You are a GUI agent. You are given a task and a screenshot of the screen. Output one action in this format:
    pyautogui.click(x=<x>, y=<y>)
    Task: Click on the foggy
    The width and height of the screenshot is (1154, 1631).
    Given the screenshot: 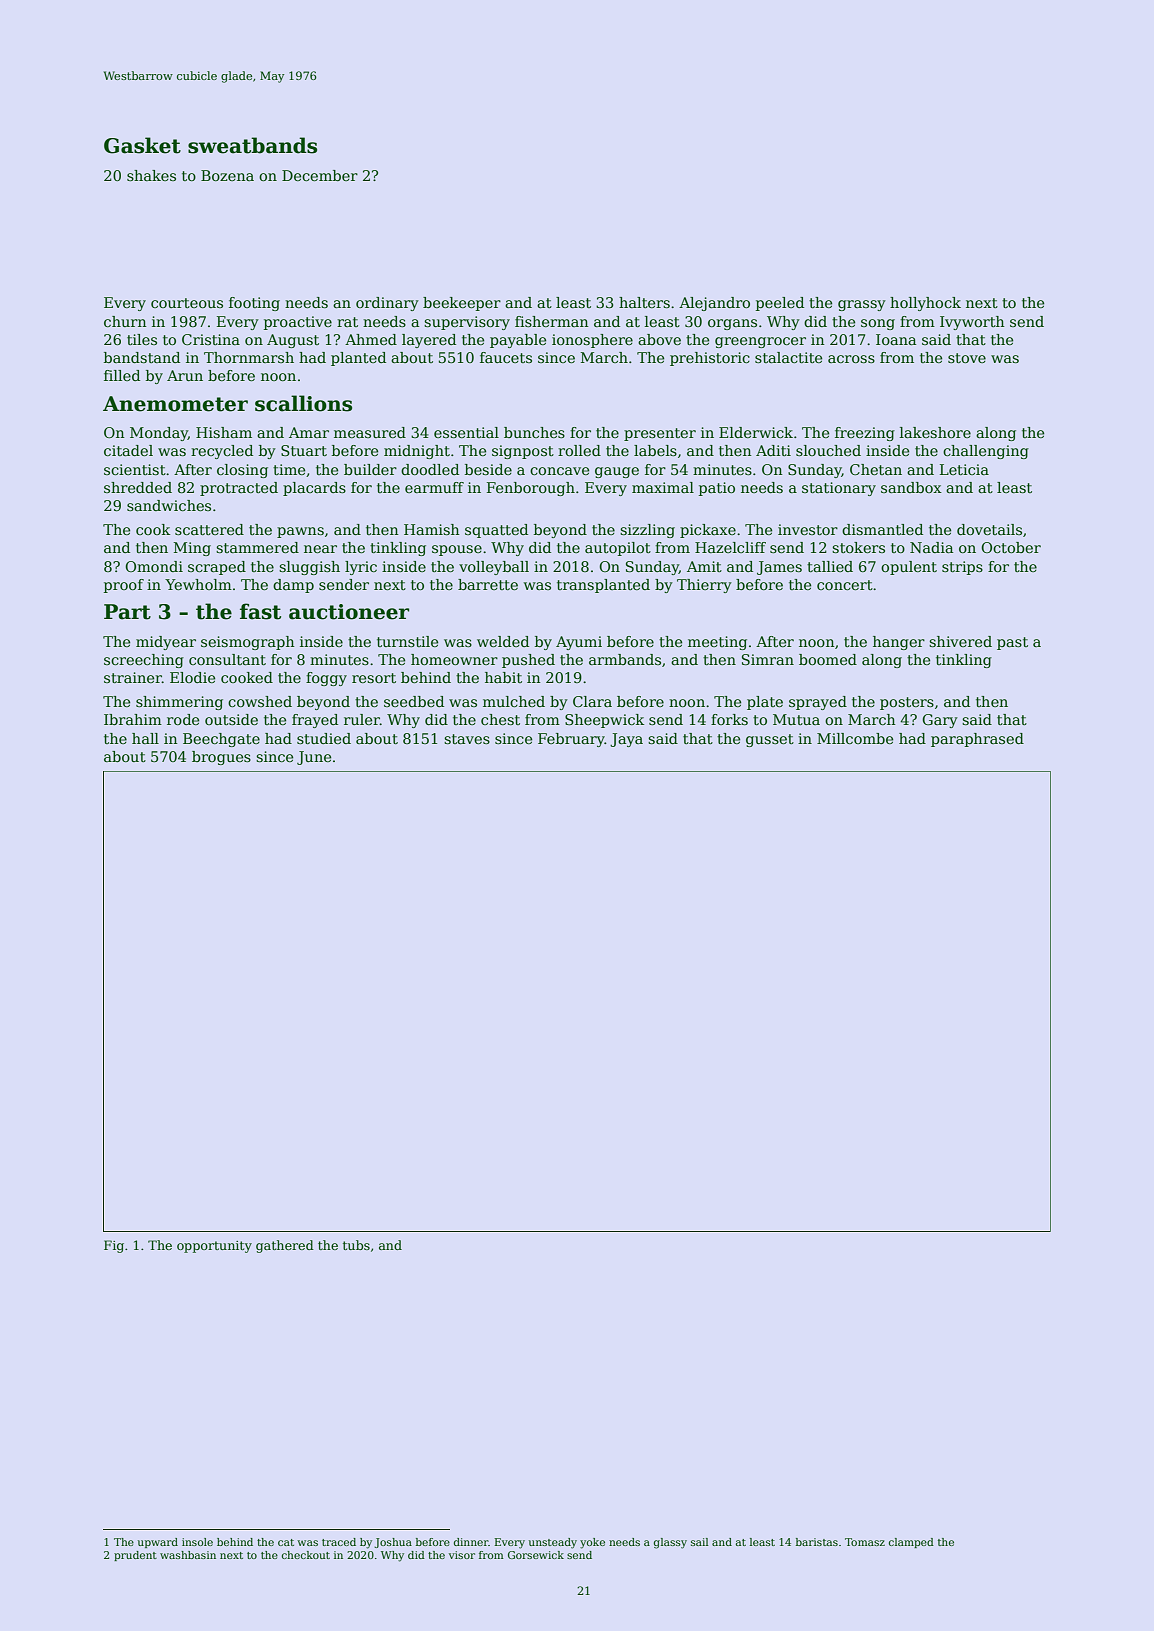 What is the action you would take?
    pyautogui.click(x=326, y=679)
